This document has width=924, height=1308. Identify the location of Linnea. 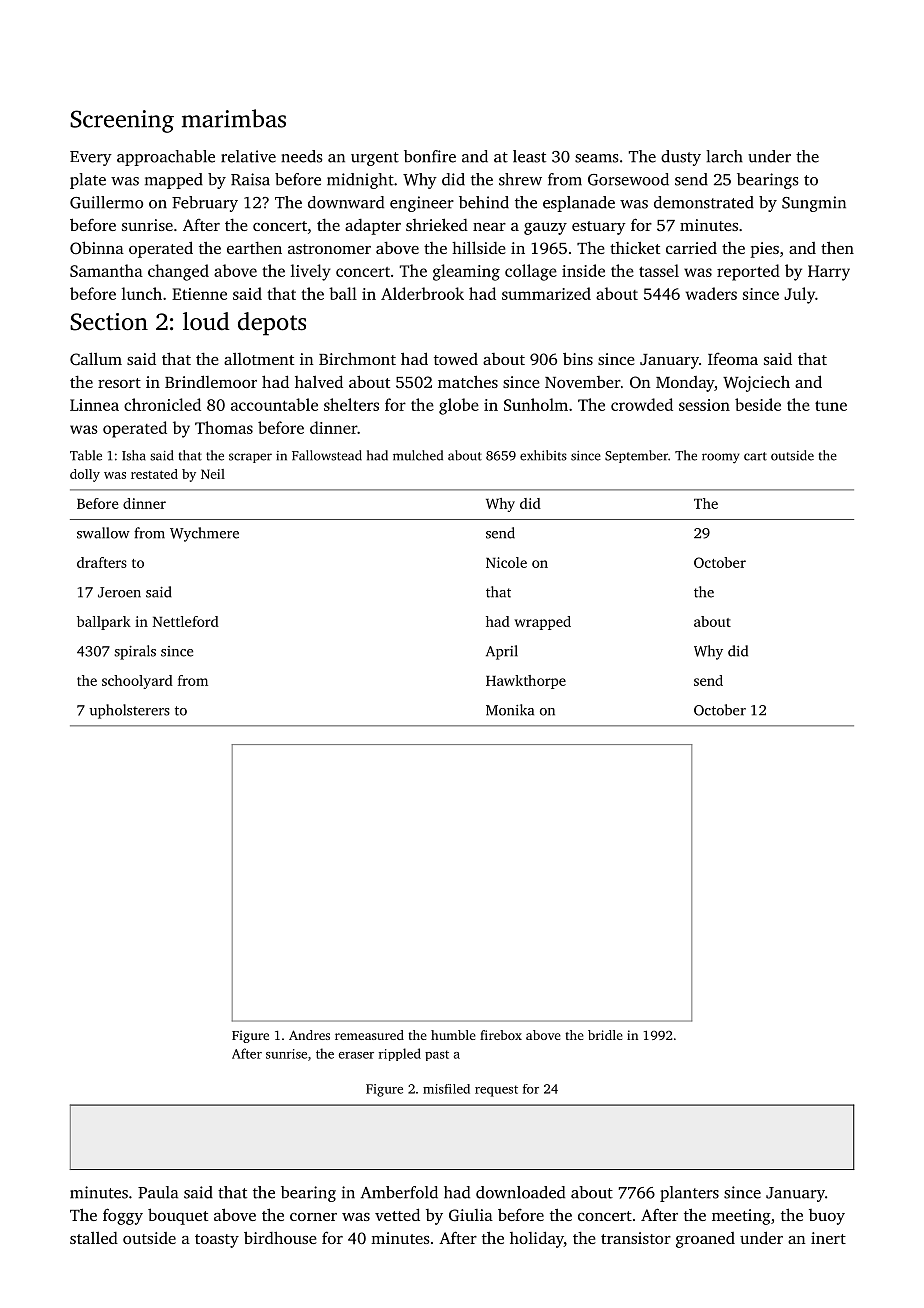
(94, 405).
